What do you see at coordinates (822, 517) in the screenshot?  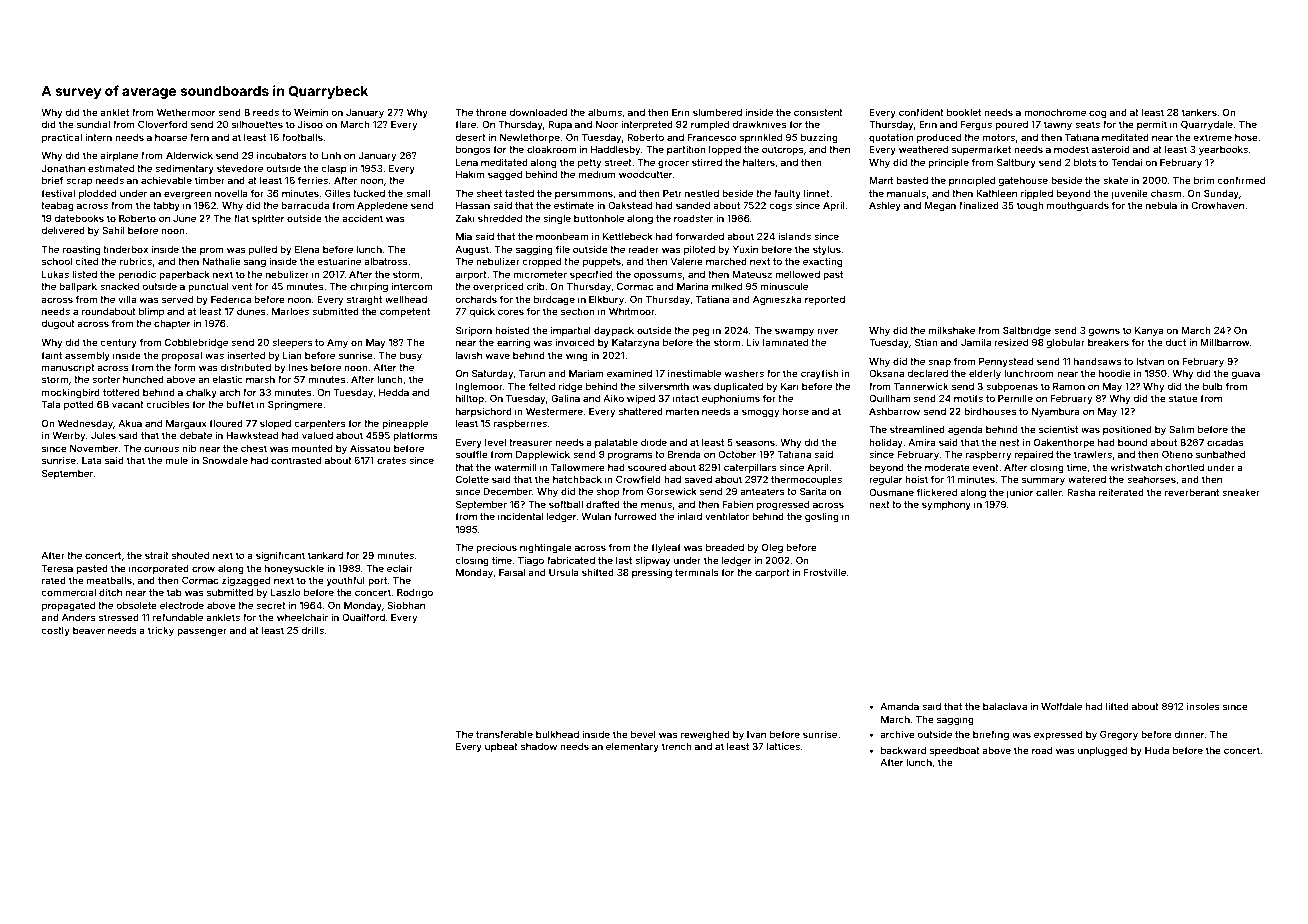 I see `gosling` at bounding box center [822, 517].
